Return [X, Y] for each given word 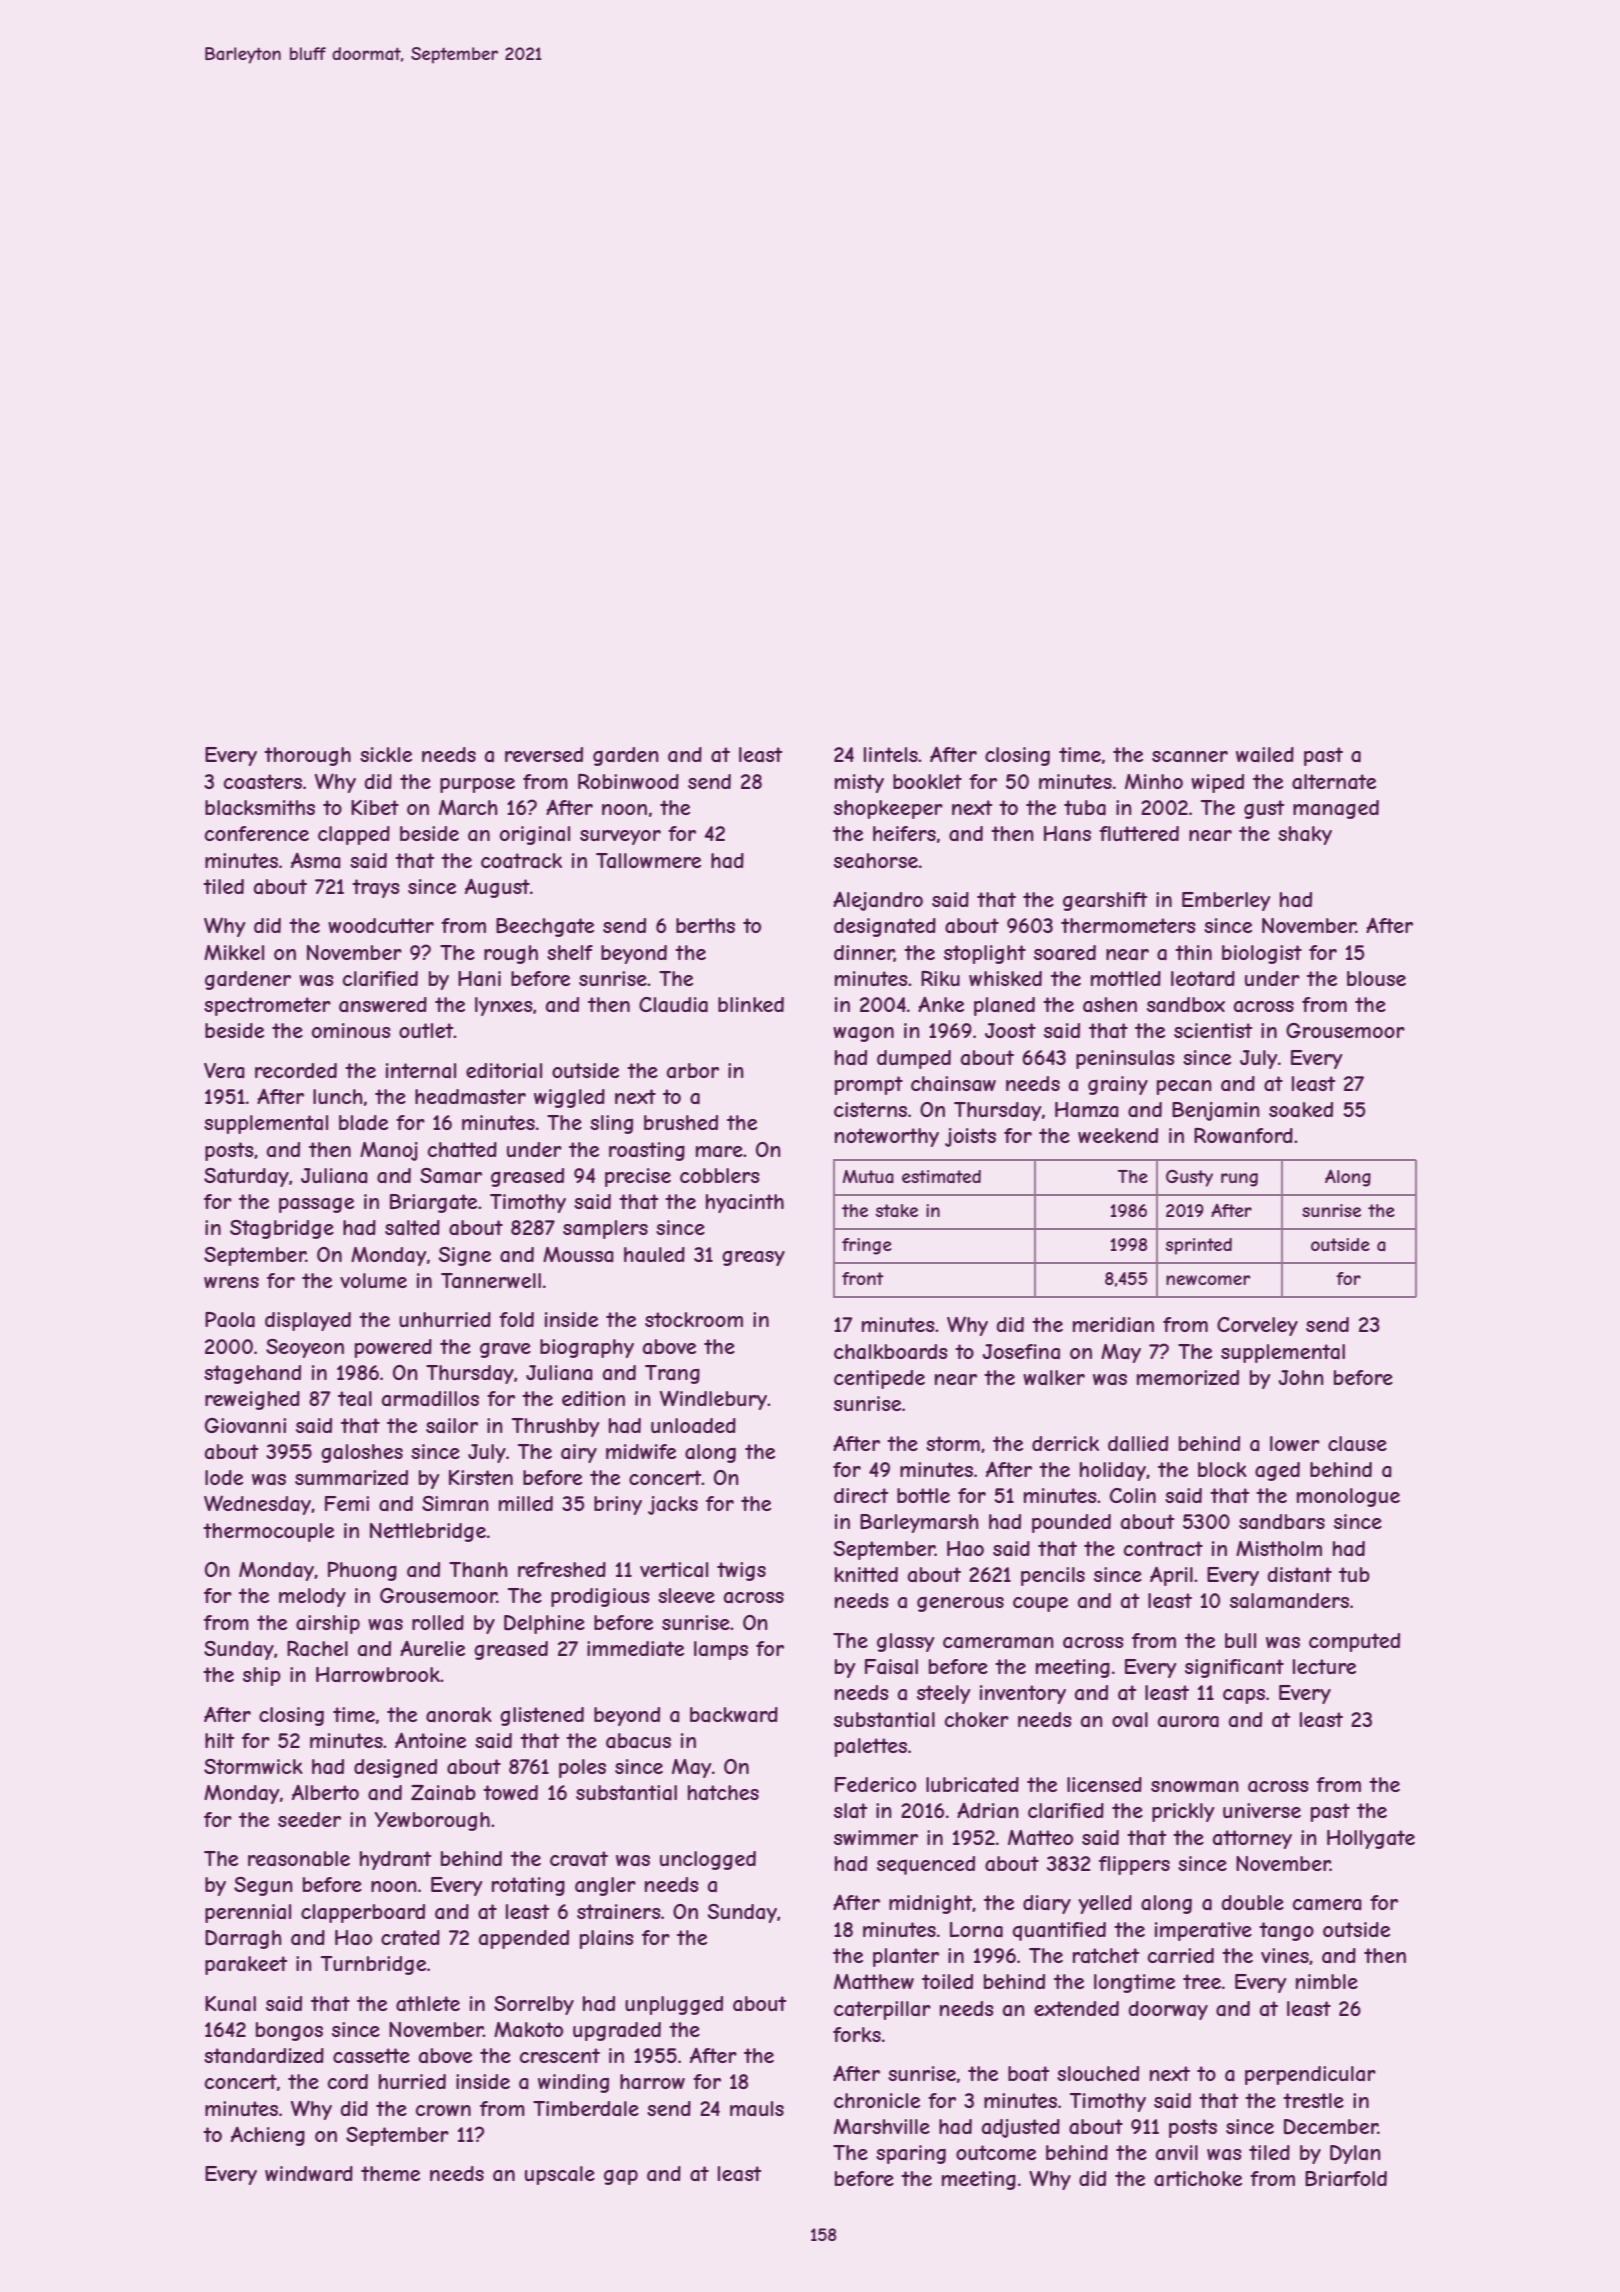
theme [390, 2173]
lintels [891, 754]
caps [1244, 1696]
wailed [1265, 755]
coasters [263, 781]
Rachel [317, 1649]
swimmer [876, 1837]
